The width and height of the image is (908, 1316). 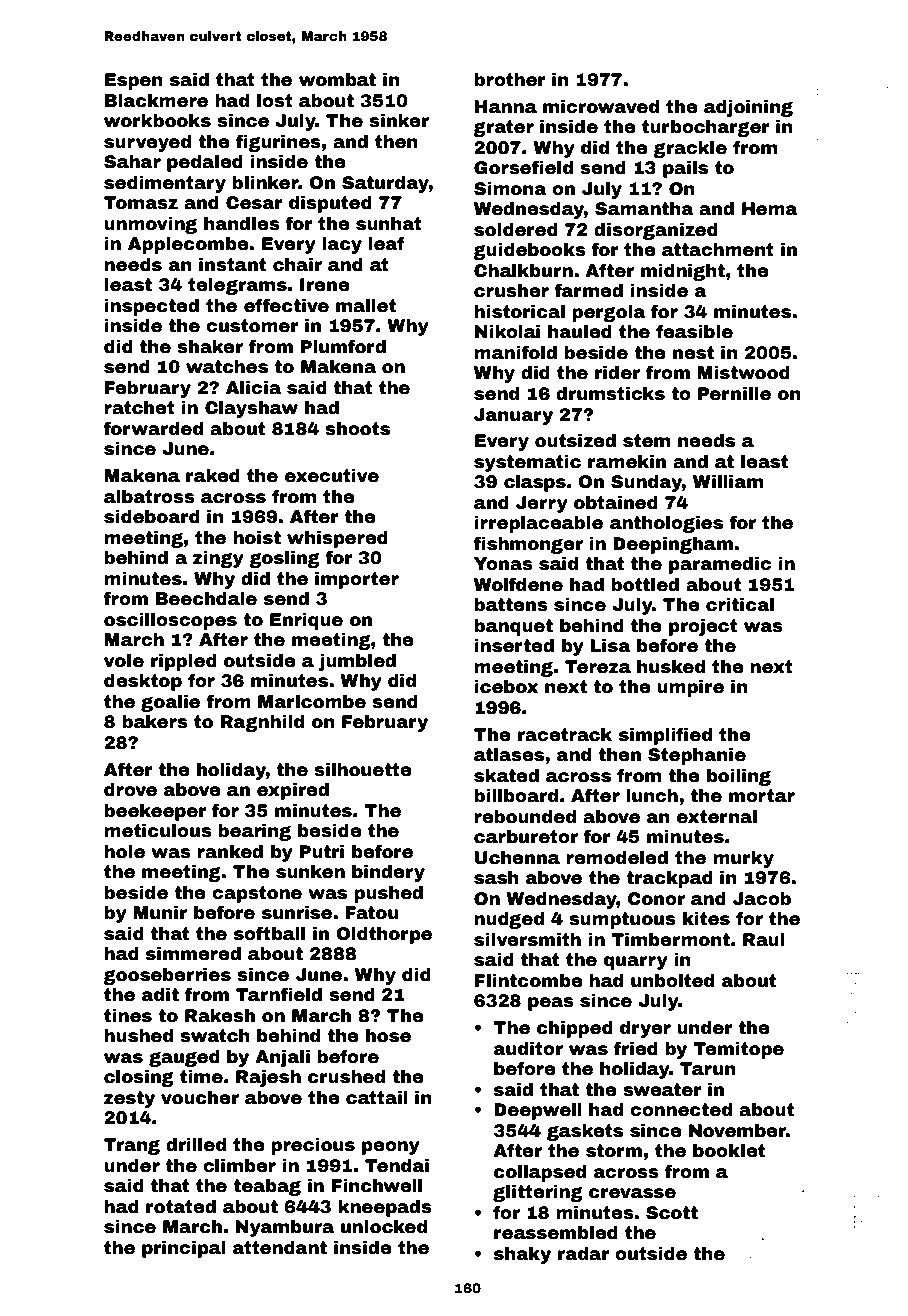 What do you see at coordinates (669, 879) in the image?
I see `trackpad` at bounding box center [669, 879].
